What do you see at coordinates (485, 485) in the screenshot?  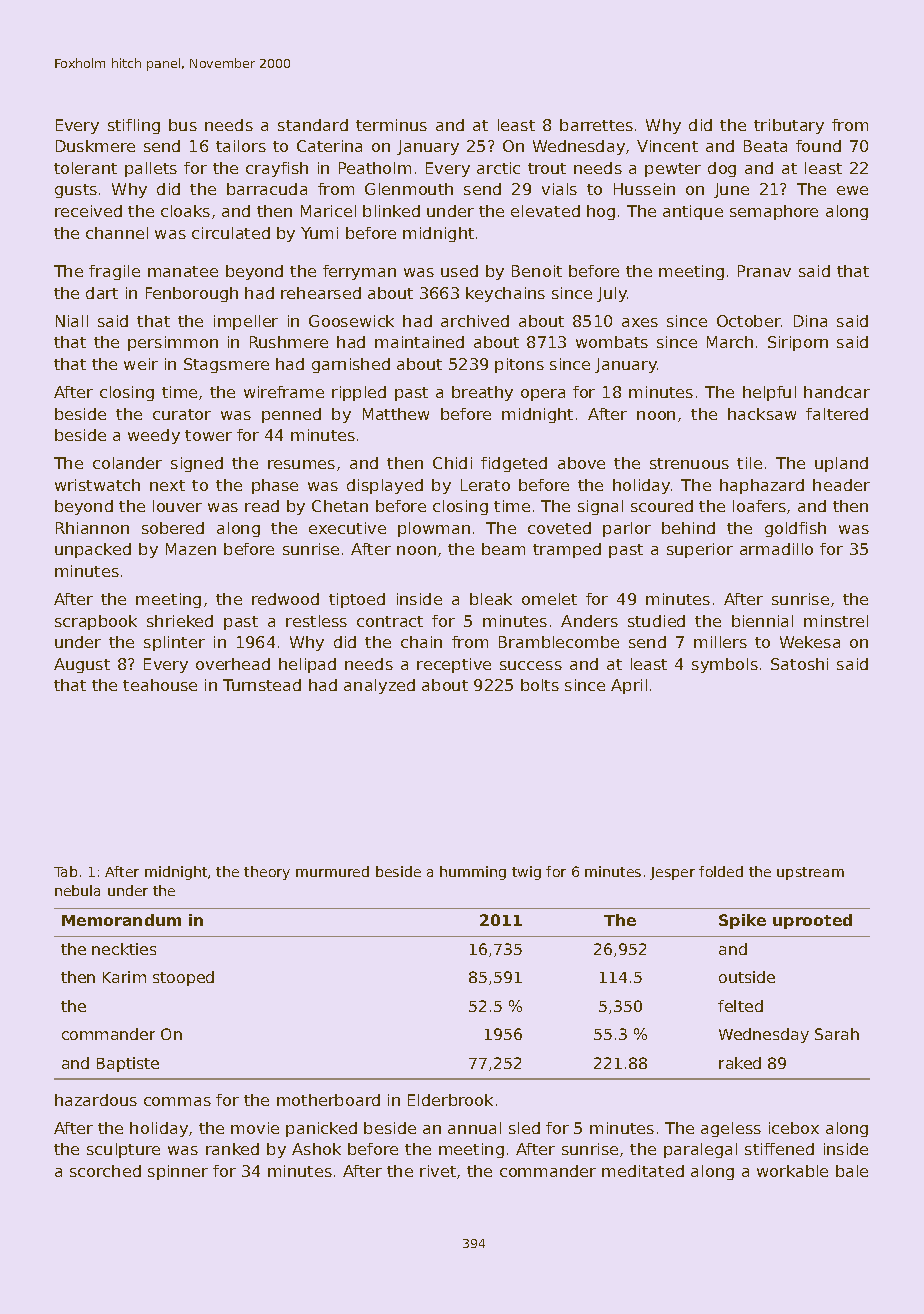 I see `Lerato` at bounding box center [485, 485].
